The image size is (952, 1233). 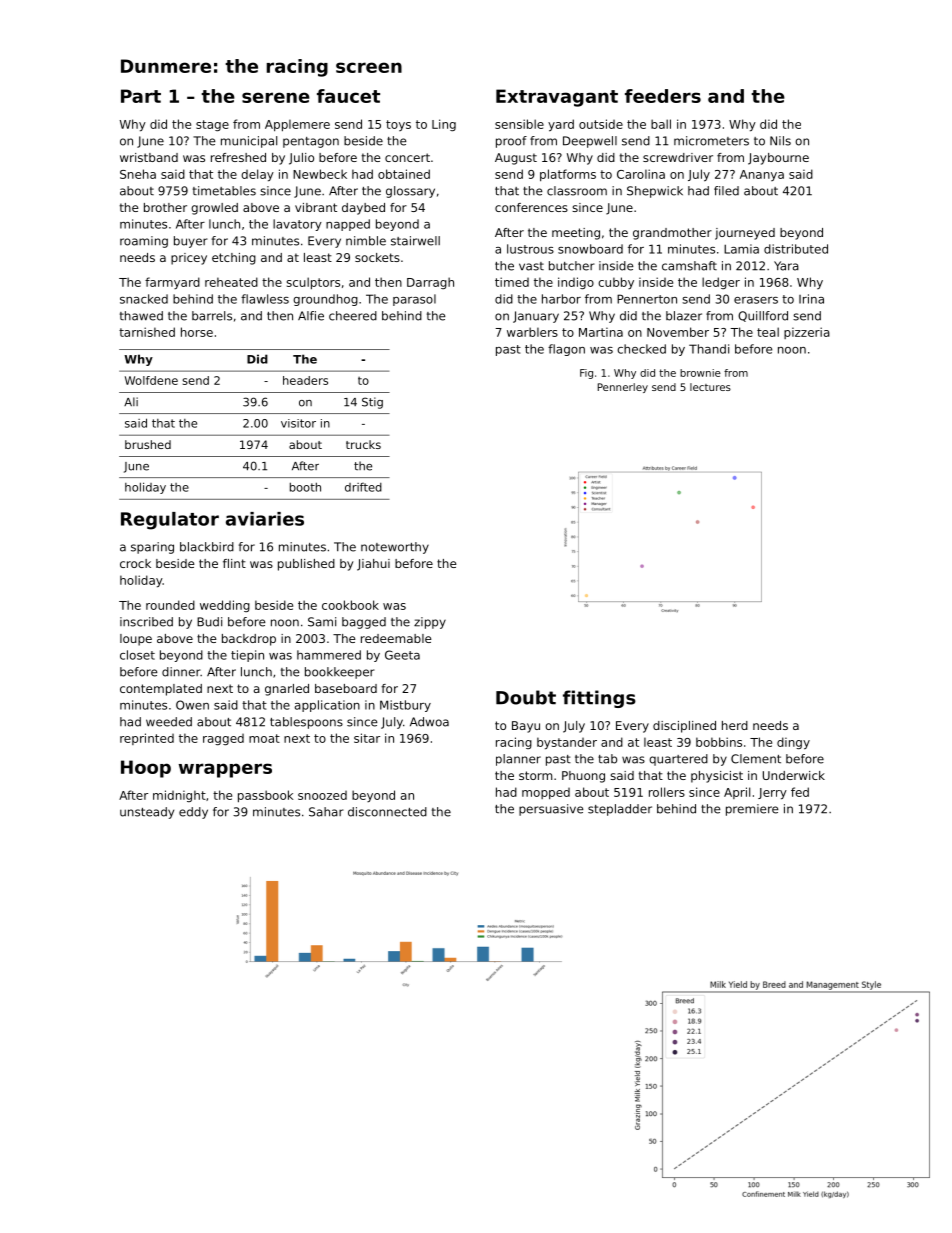 What do you see at coordinates (530, 249) in the document?
I see `lustrous` at bounding box center [530, 249].
